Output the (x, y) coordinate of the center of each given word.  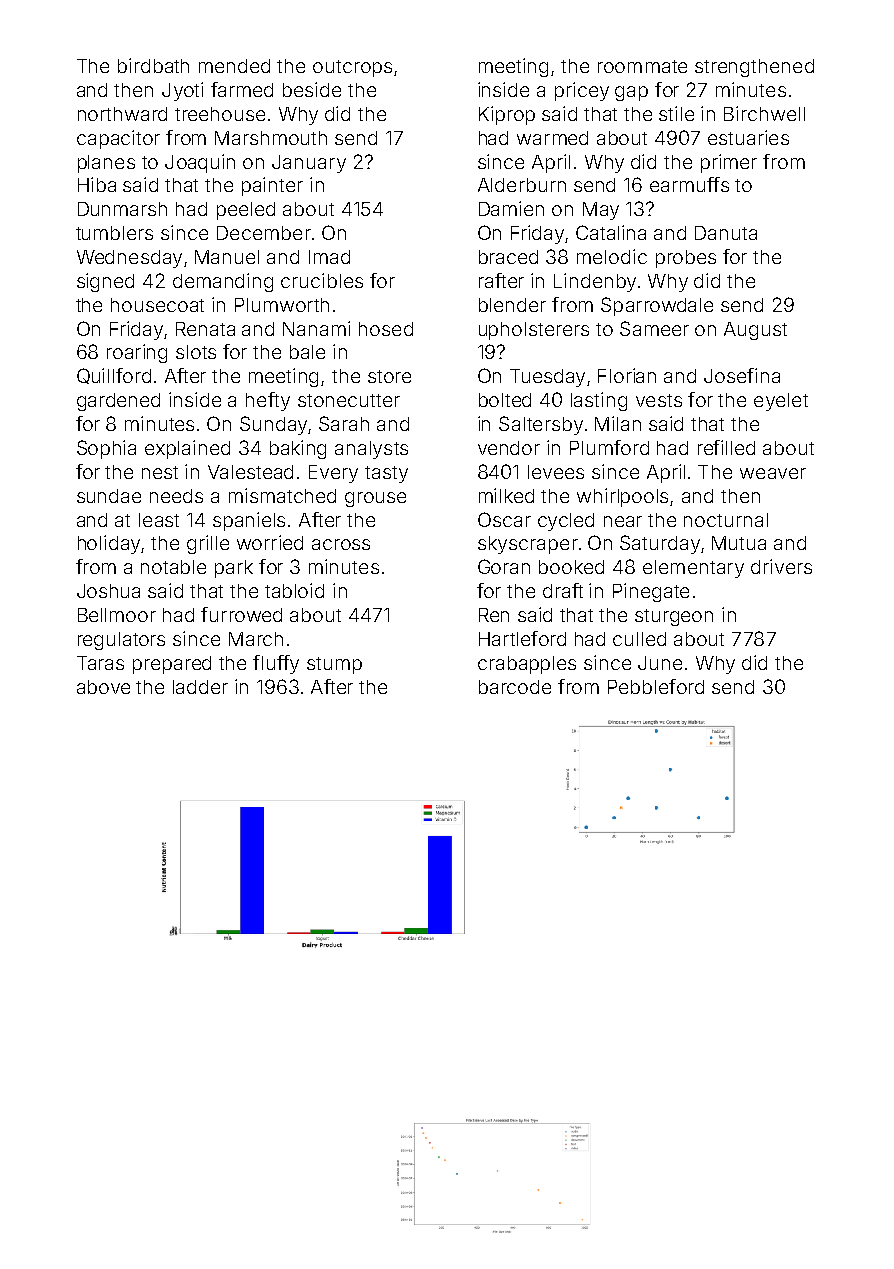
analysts (371, 450)
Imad (329, 257)
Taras (100, 663)
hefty (268, 401)
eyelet (781, 402)
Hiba (97, 184)
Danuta (726, 233)
